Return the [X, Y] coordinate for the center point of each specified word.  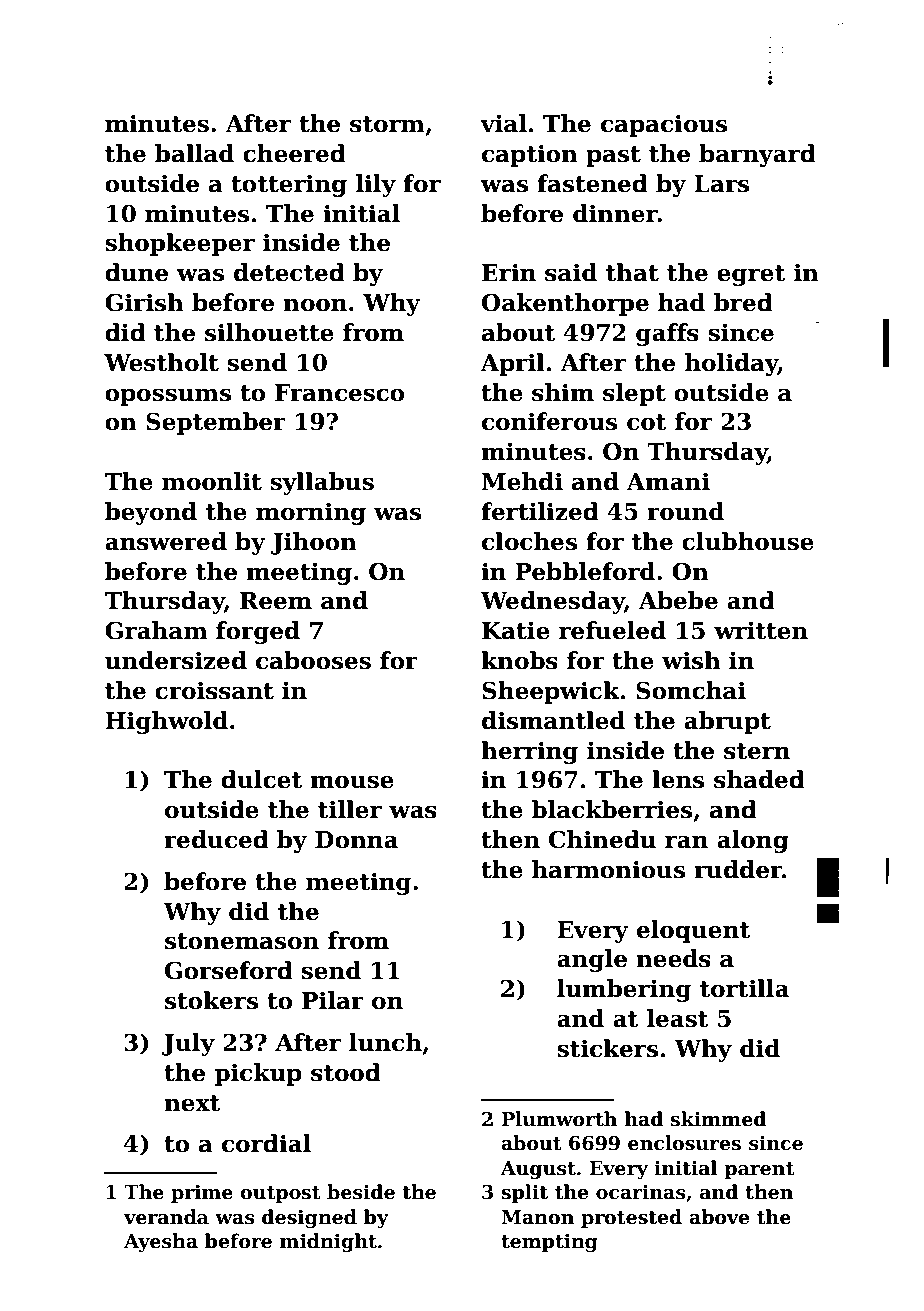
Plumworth [559, 1119]
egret [751, 275]
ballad [194, 153]
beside [361, 1192]
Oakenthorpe [565, 304]
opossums [168, 397]
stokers [211, 1000]
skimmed [718, 1119]
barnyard [757, 155]
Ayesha [161, 1242]
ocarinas [641, 1192]
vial [503, 123]
